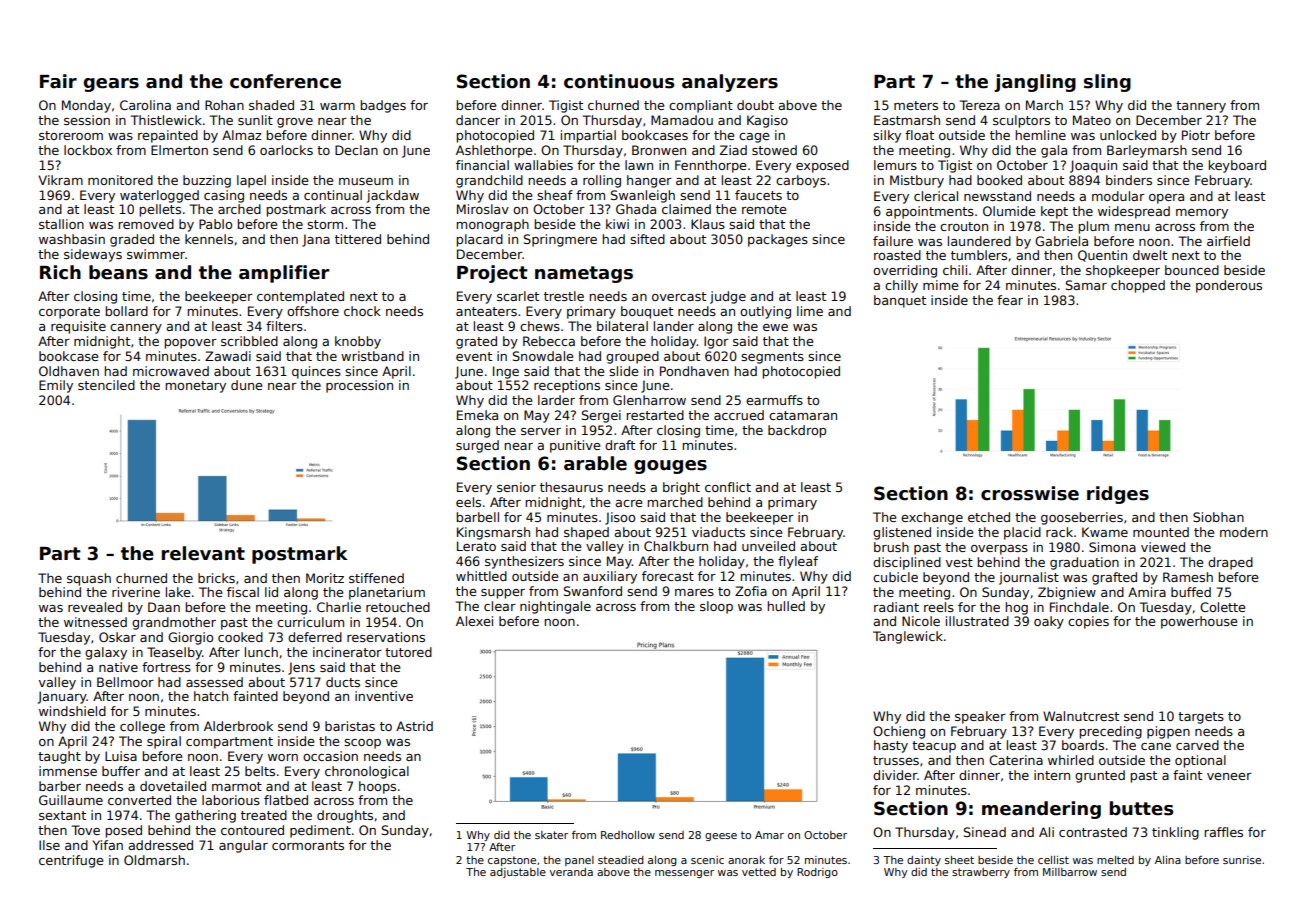 This document has width=1308, height=924. Describe the element at coordinates (283, 757) in the document. I see `worn` at that location.
